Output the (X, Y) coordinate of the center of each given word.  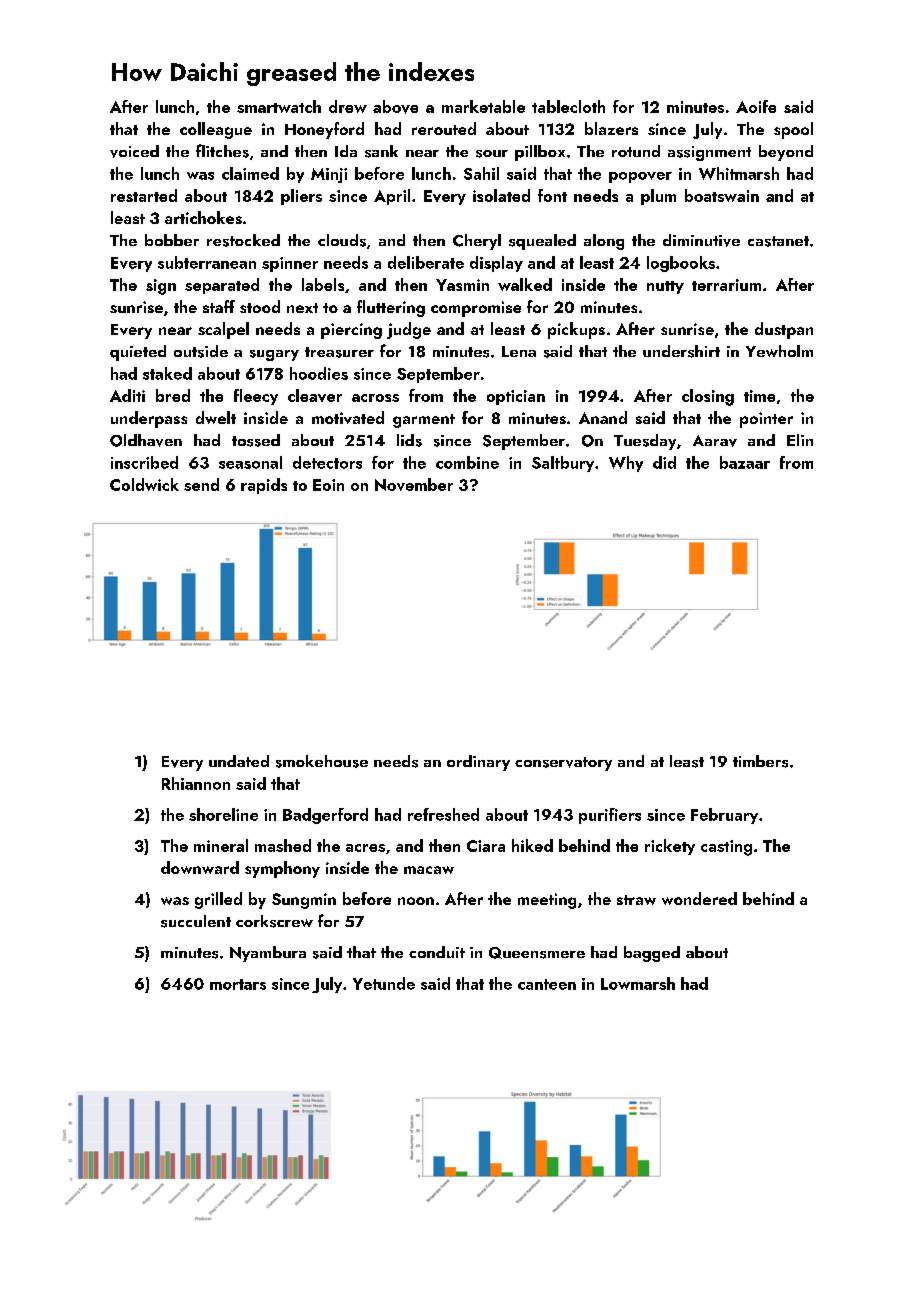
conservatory (563, 764)
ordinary (478, 763)
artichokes (203, 217)
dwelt (216, 417)
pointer (766, 420)
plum (658, 197)
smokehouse (322, 761)
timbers (760, 761)
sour (492, 154)
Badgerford (325, 816)
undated (239, 761)
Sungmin (304, 901)
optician (516, 397)
